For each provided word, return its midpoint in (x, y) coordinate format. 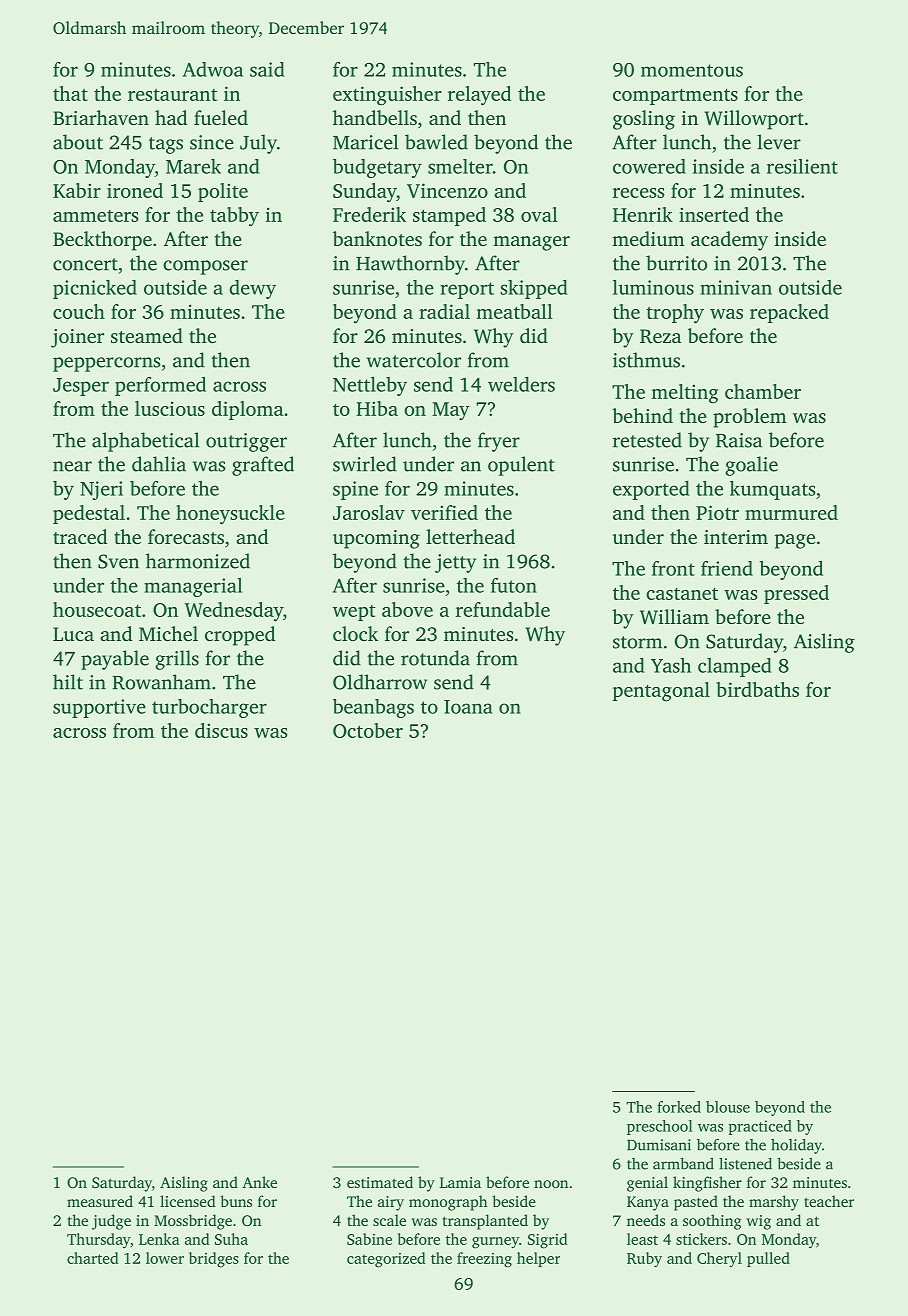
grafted (263, 466)
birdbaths (757, 689)
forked (679, 1107)
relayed (479, 96)
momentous (692, 70)
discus (221, 730)
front (673, 568)
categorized (386, 1260)
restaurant (172, 95)
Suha (231, 1239)
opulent (521, 466)
